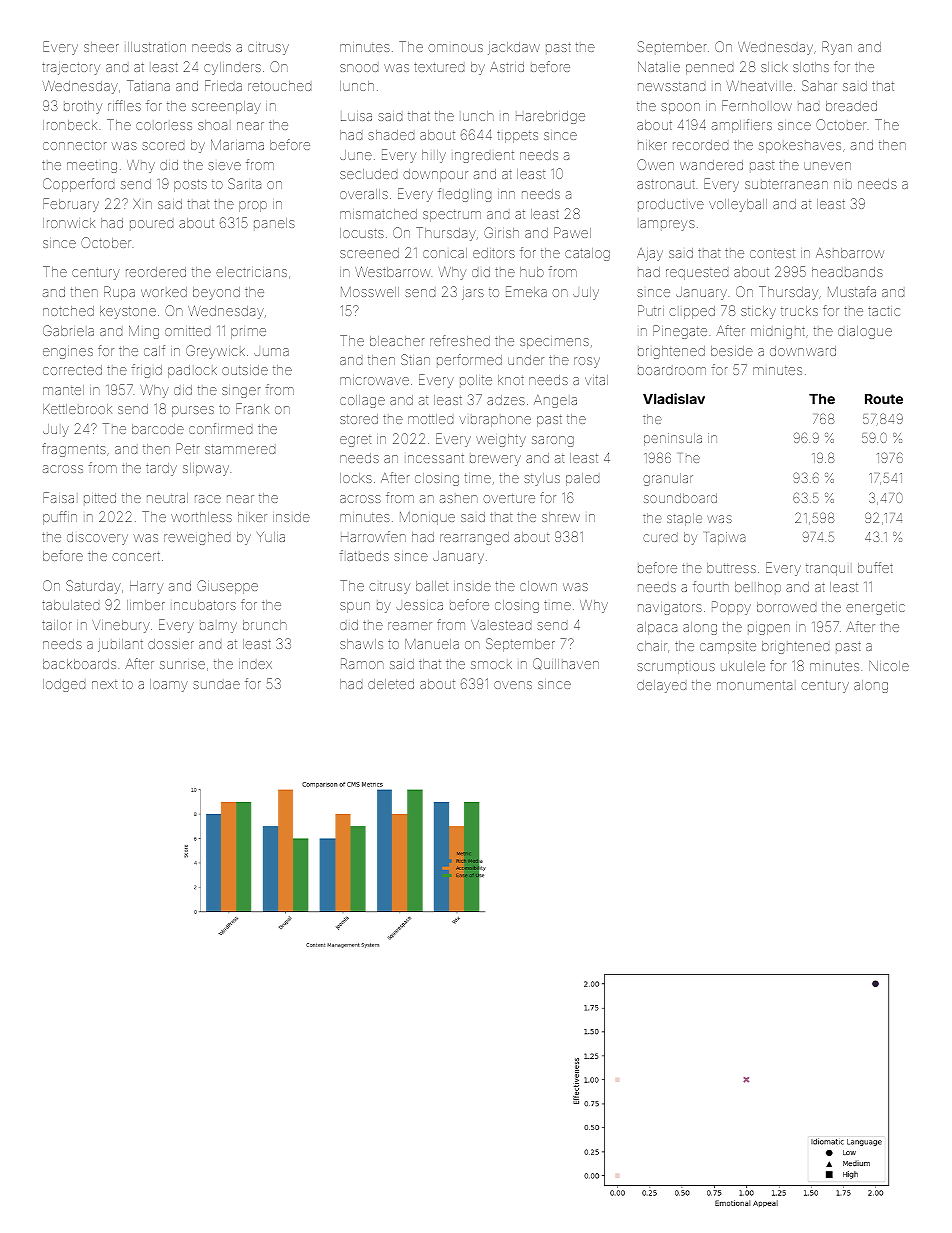 The height and width of the screenshot is (1233, 952). What do you see at coordinates (101, 47) in the screenshot?
I see `sheer` at bounding box center [101, 47].
